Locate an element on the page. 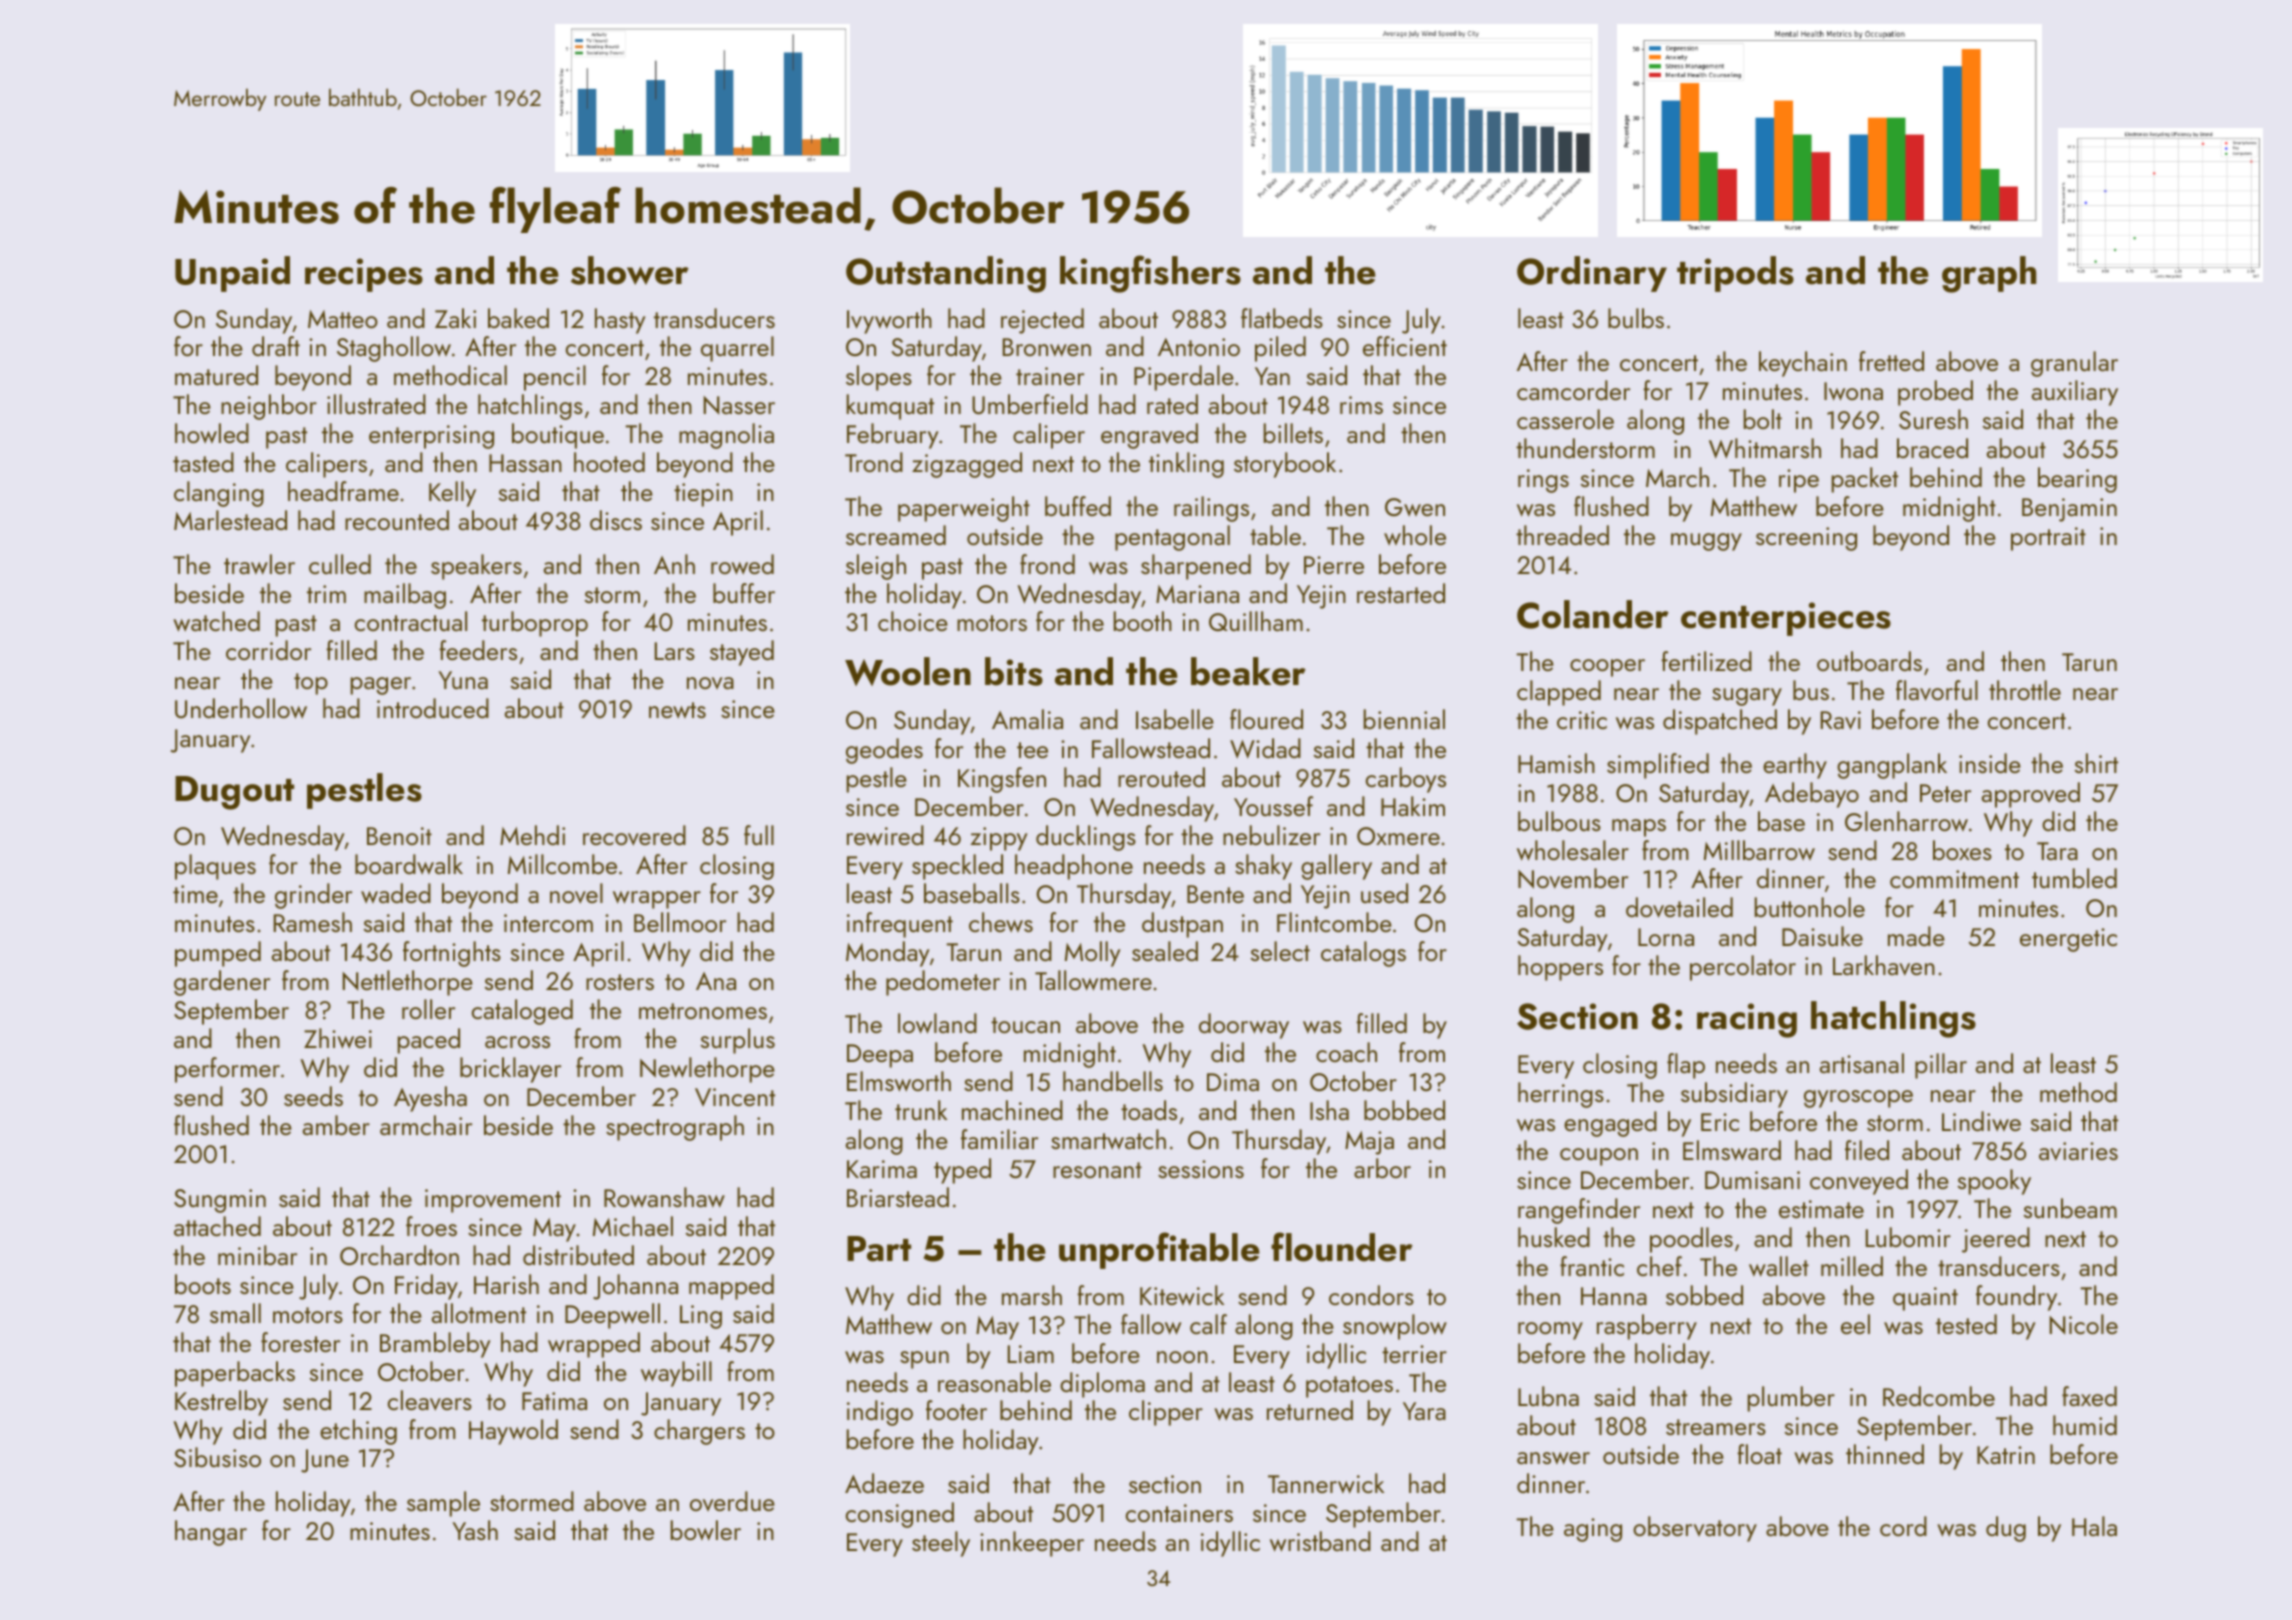 The height and width of the document is (1620, 2292). neighbor is located at coordinates (269, 407).
